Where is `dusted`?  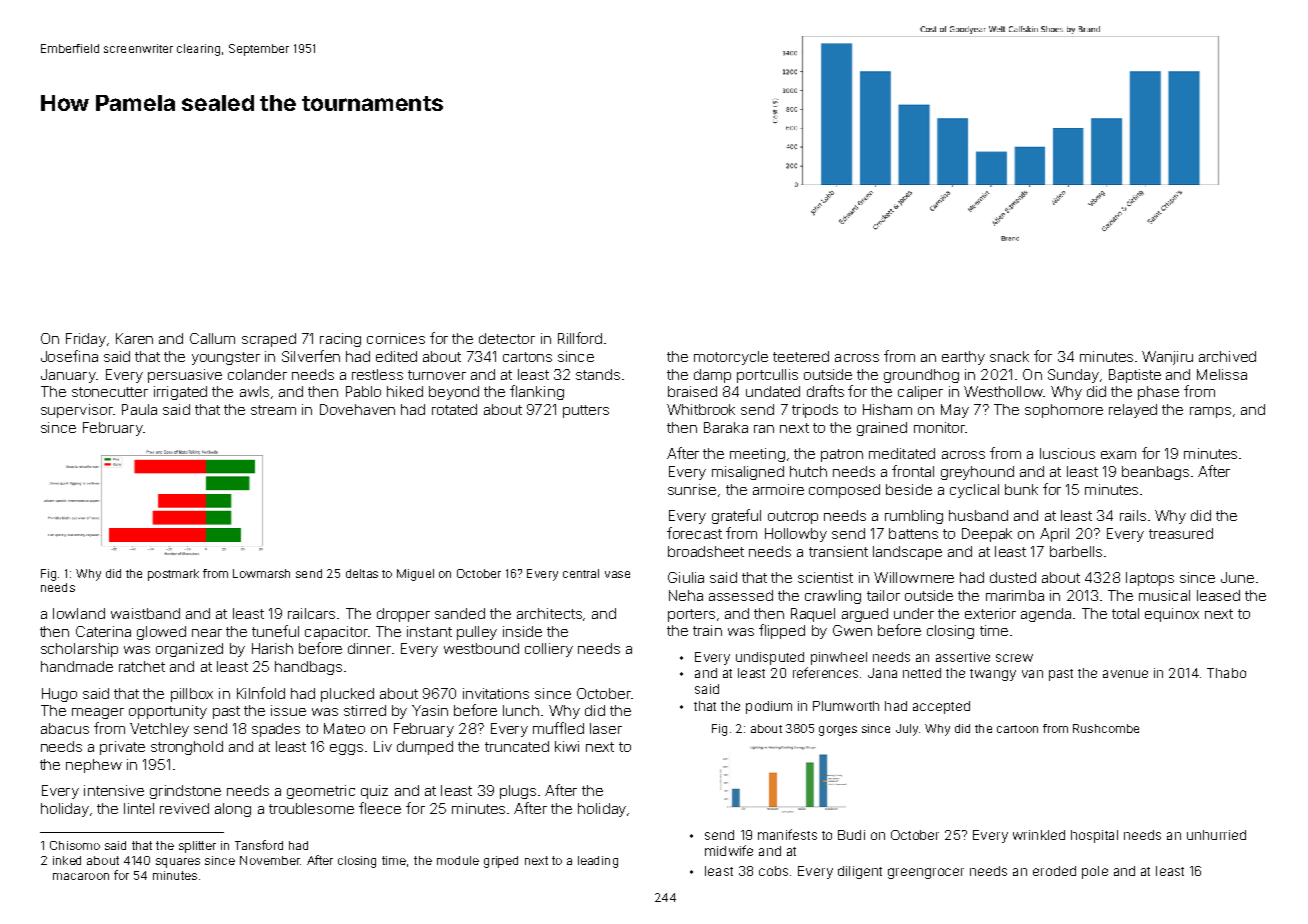 dusted is located at coordinates (1013, 577).
